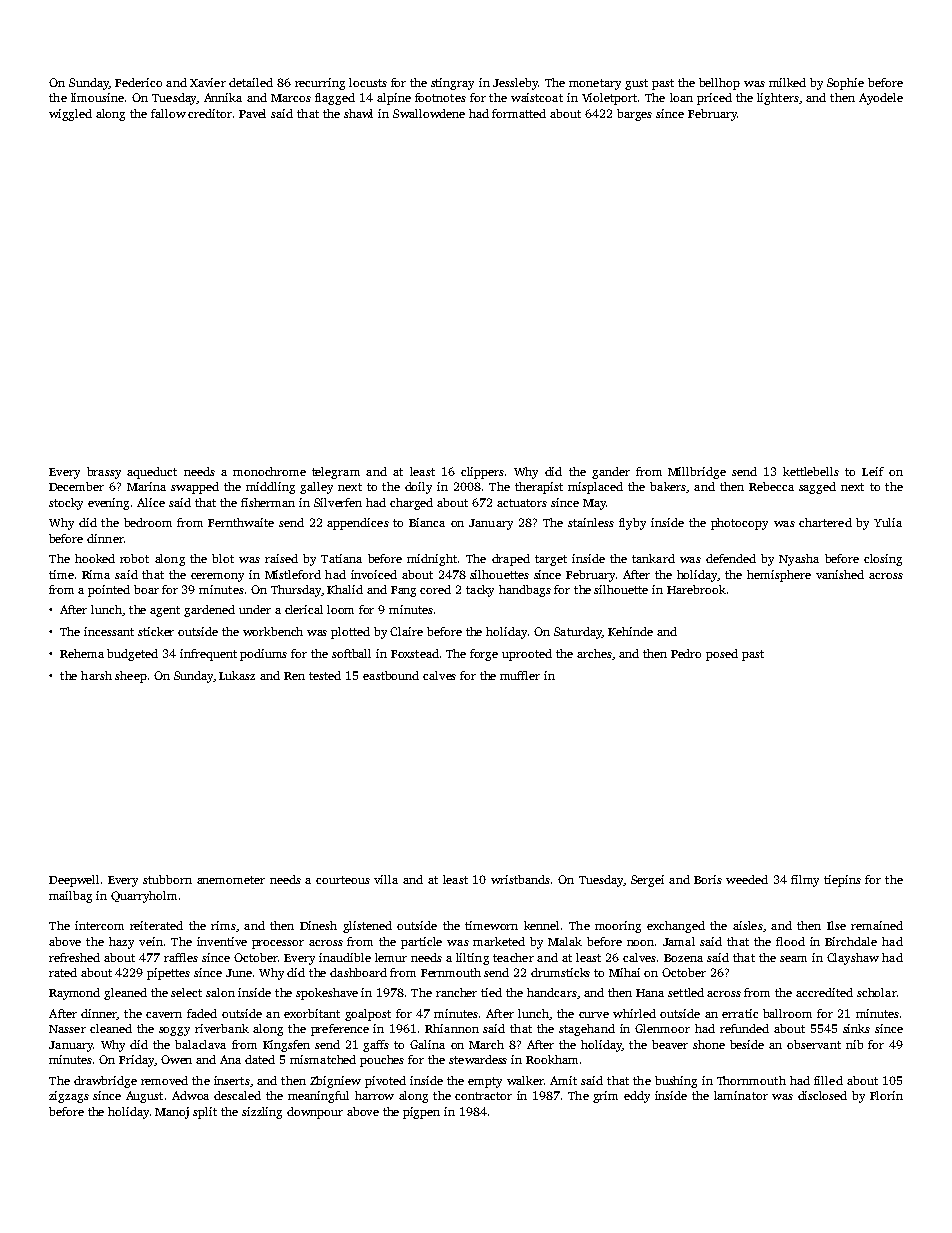 The image size is (952, 1233). Describe the element at coordinates (421, 1113) in the screenshot. I see `pigpen` at that location.
